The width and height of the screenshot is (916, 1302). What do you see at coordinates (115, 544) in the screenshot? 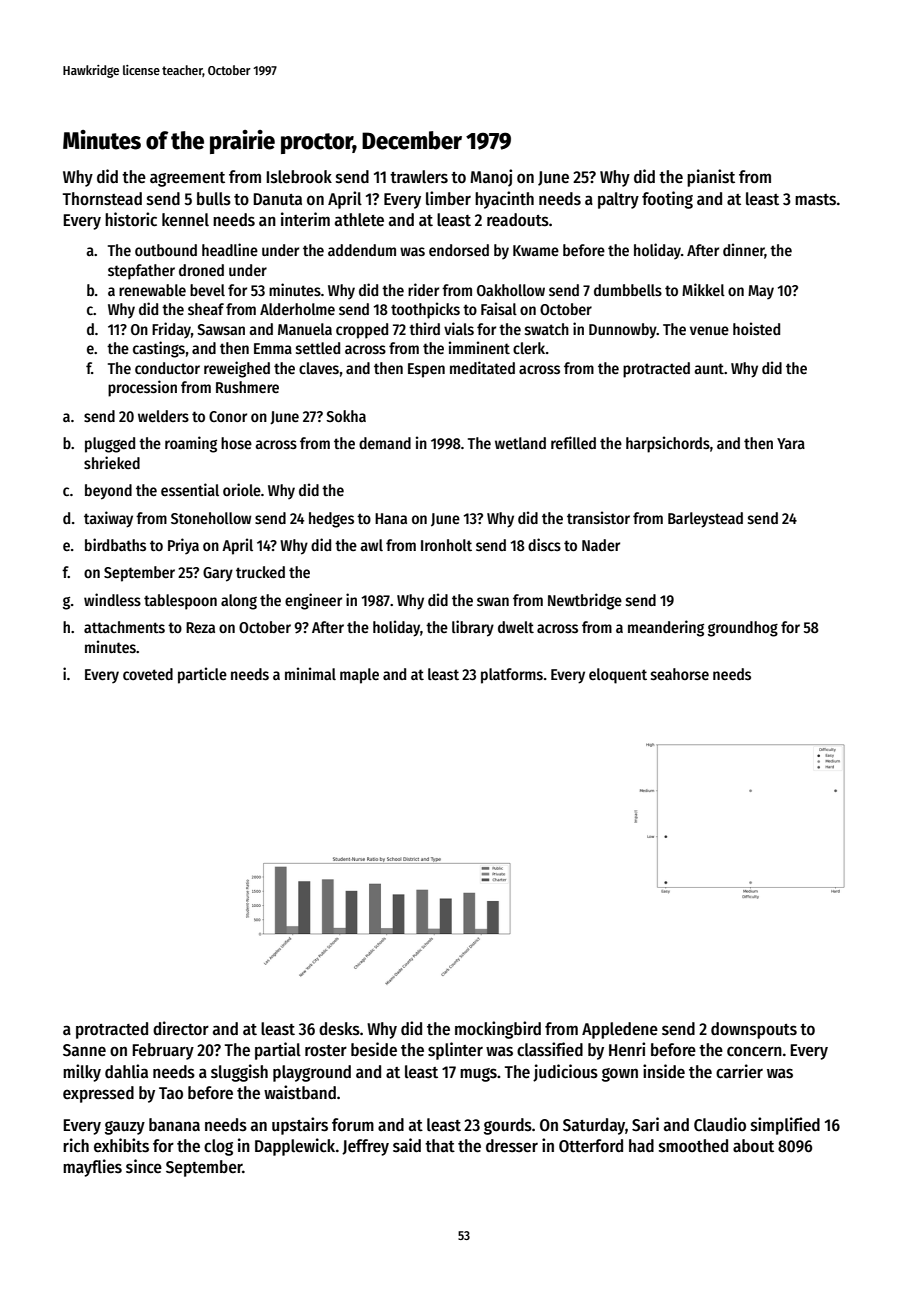
I see `birdbaths` at bounding box center [115, 544].
